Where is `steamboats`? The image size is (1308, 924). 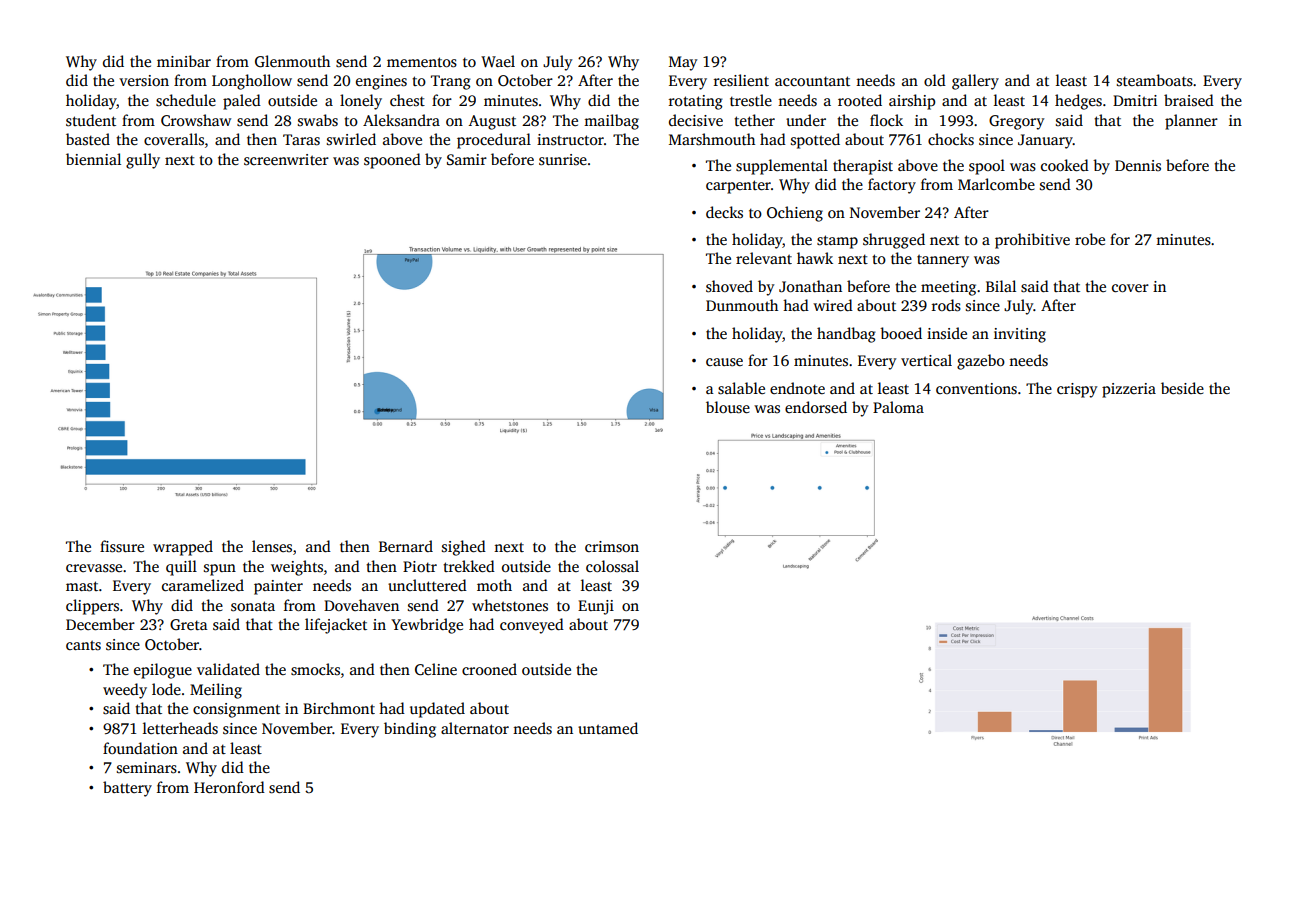
steamboats is located at coordinates (1155, 80).
